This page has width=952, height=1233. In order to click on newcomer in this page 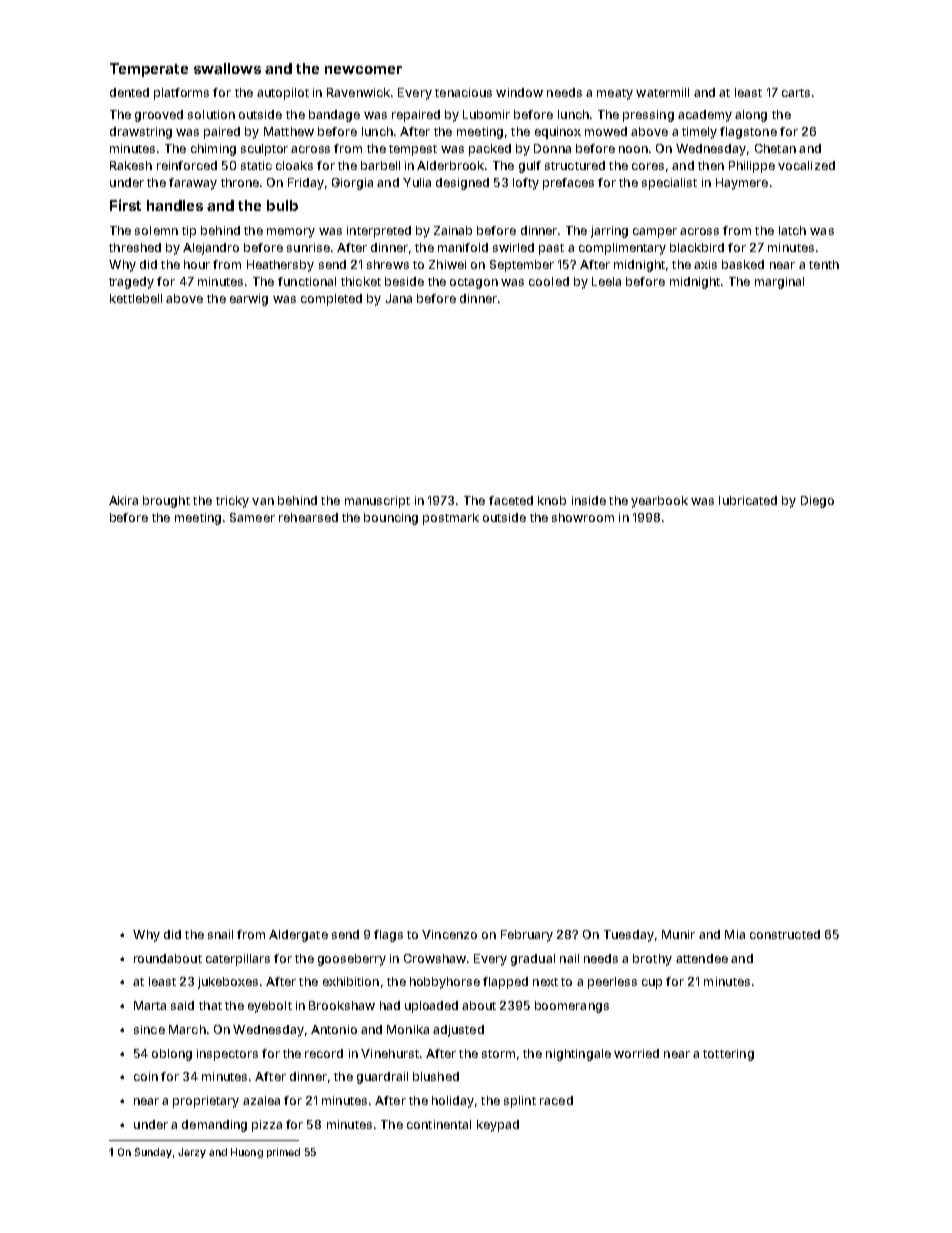, I will do `click(363, 70)`.
